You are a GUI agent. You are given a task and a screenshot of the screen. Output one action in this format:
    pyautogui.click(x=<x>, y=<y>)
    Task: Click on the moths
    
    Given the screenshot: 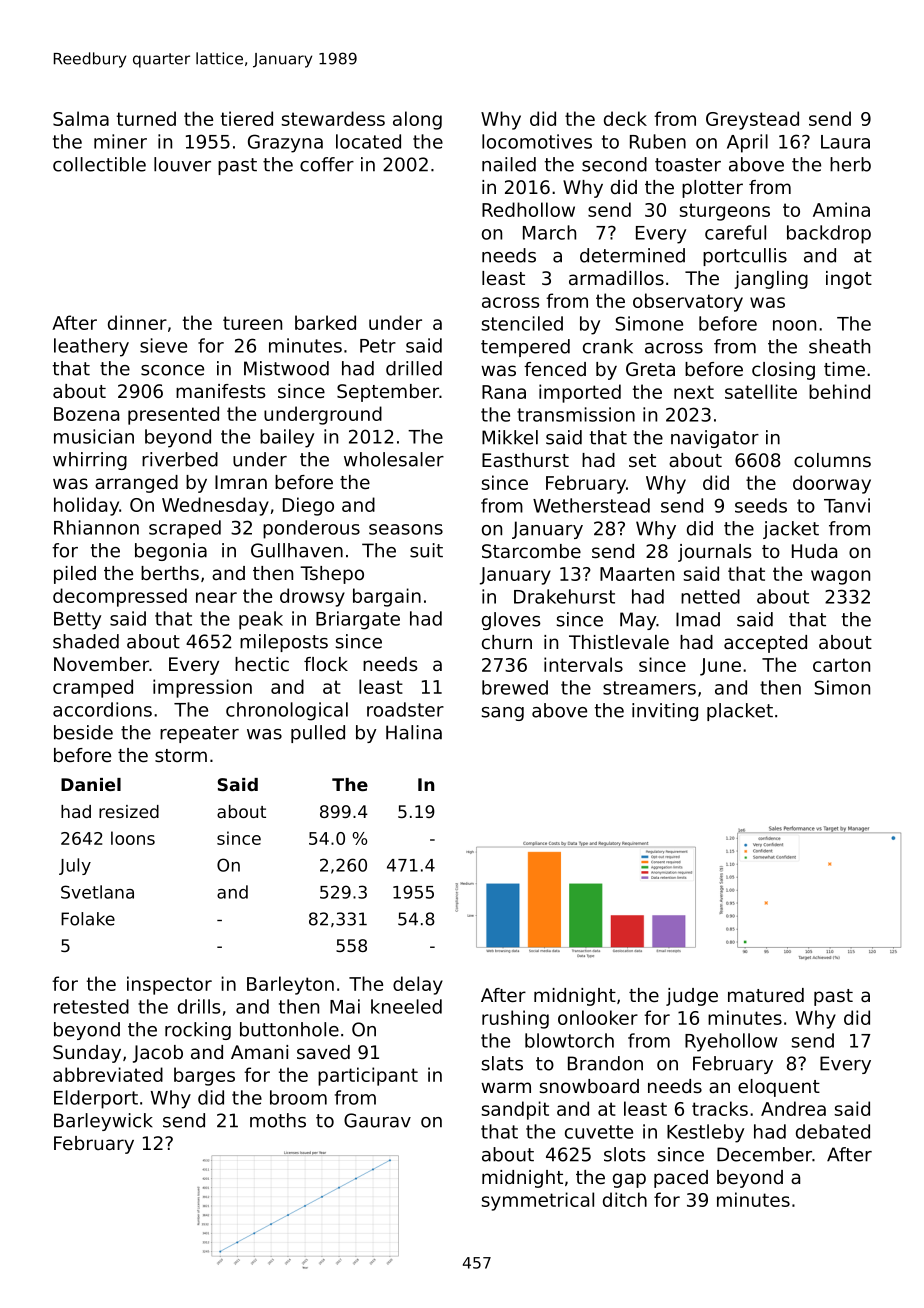 What is the action you would take?
    pyautogui.click(x=278, y=1120)
